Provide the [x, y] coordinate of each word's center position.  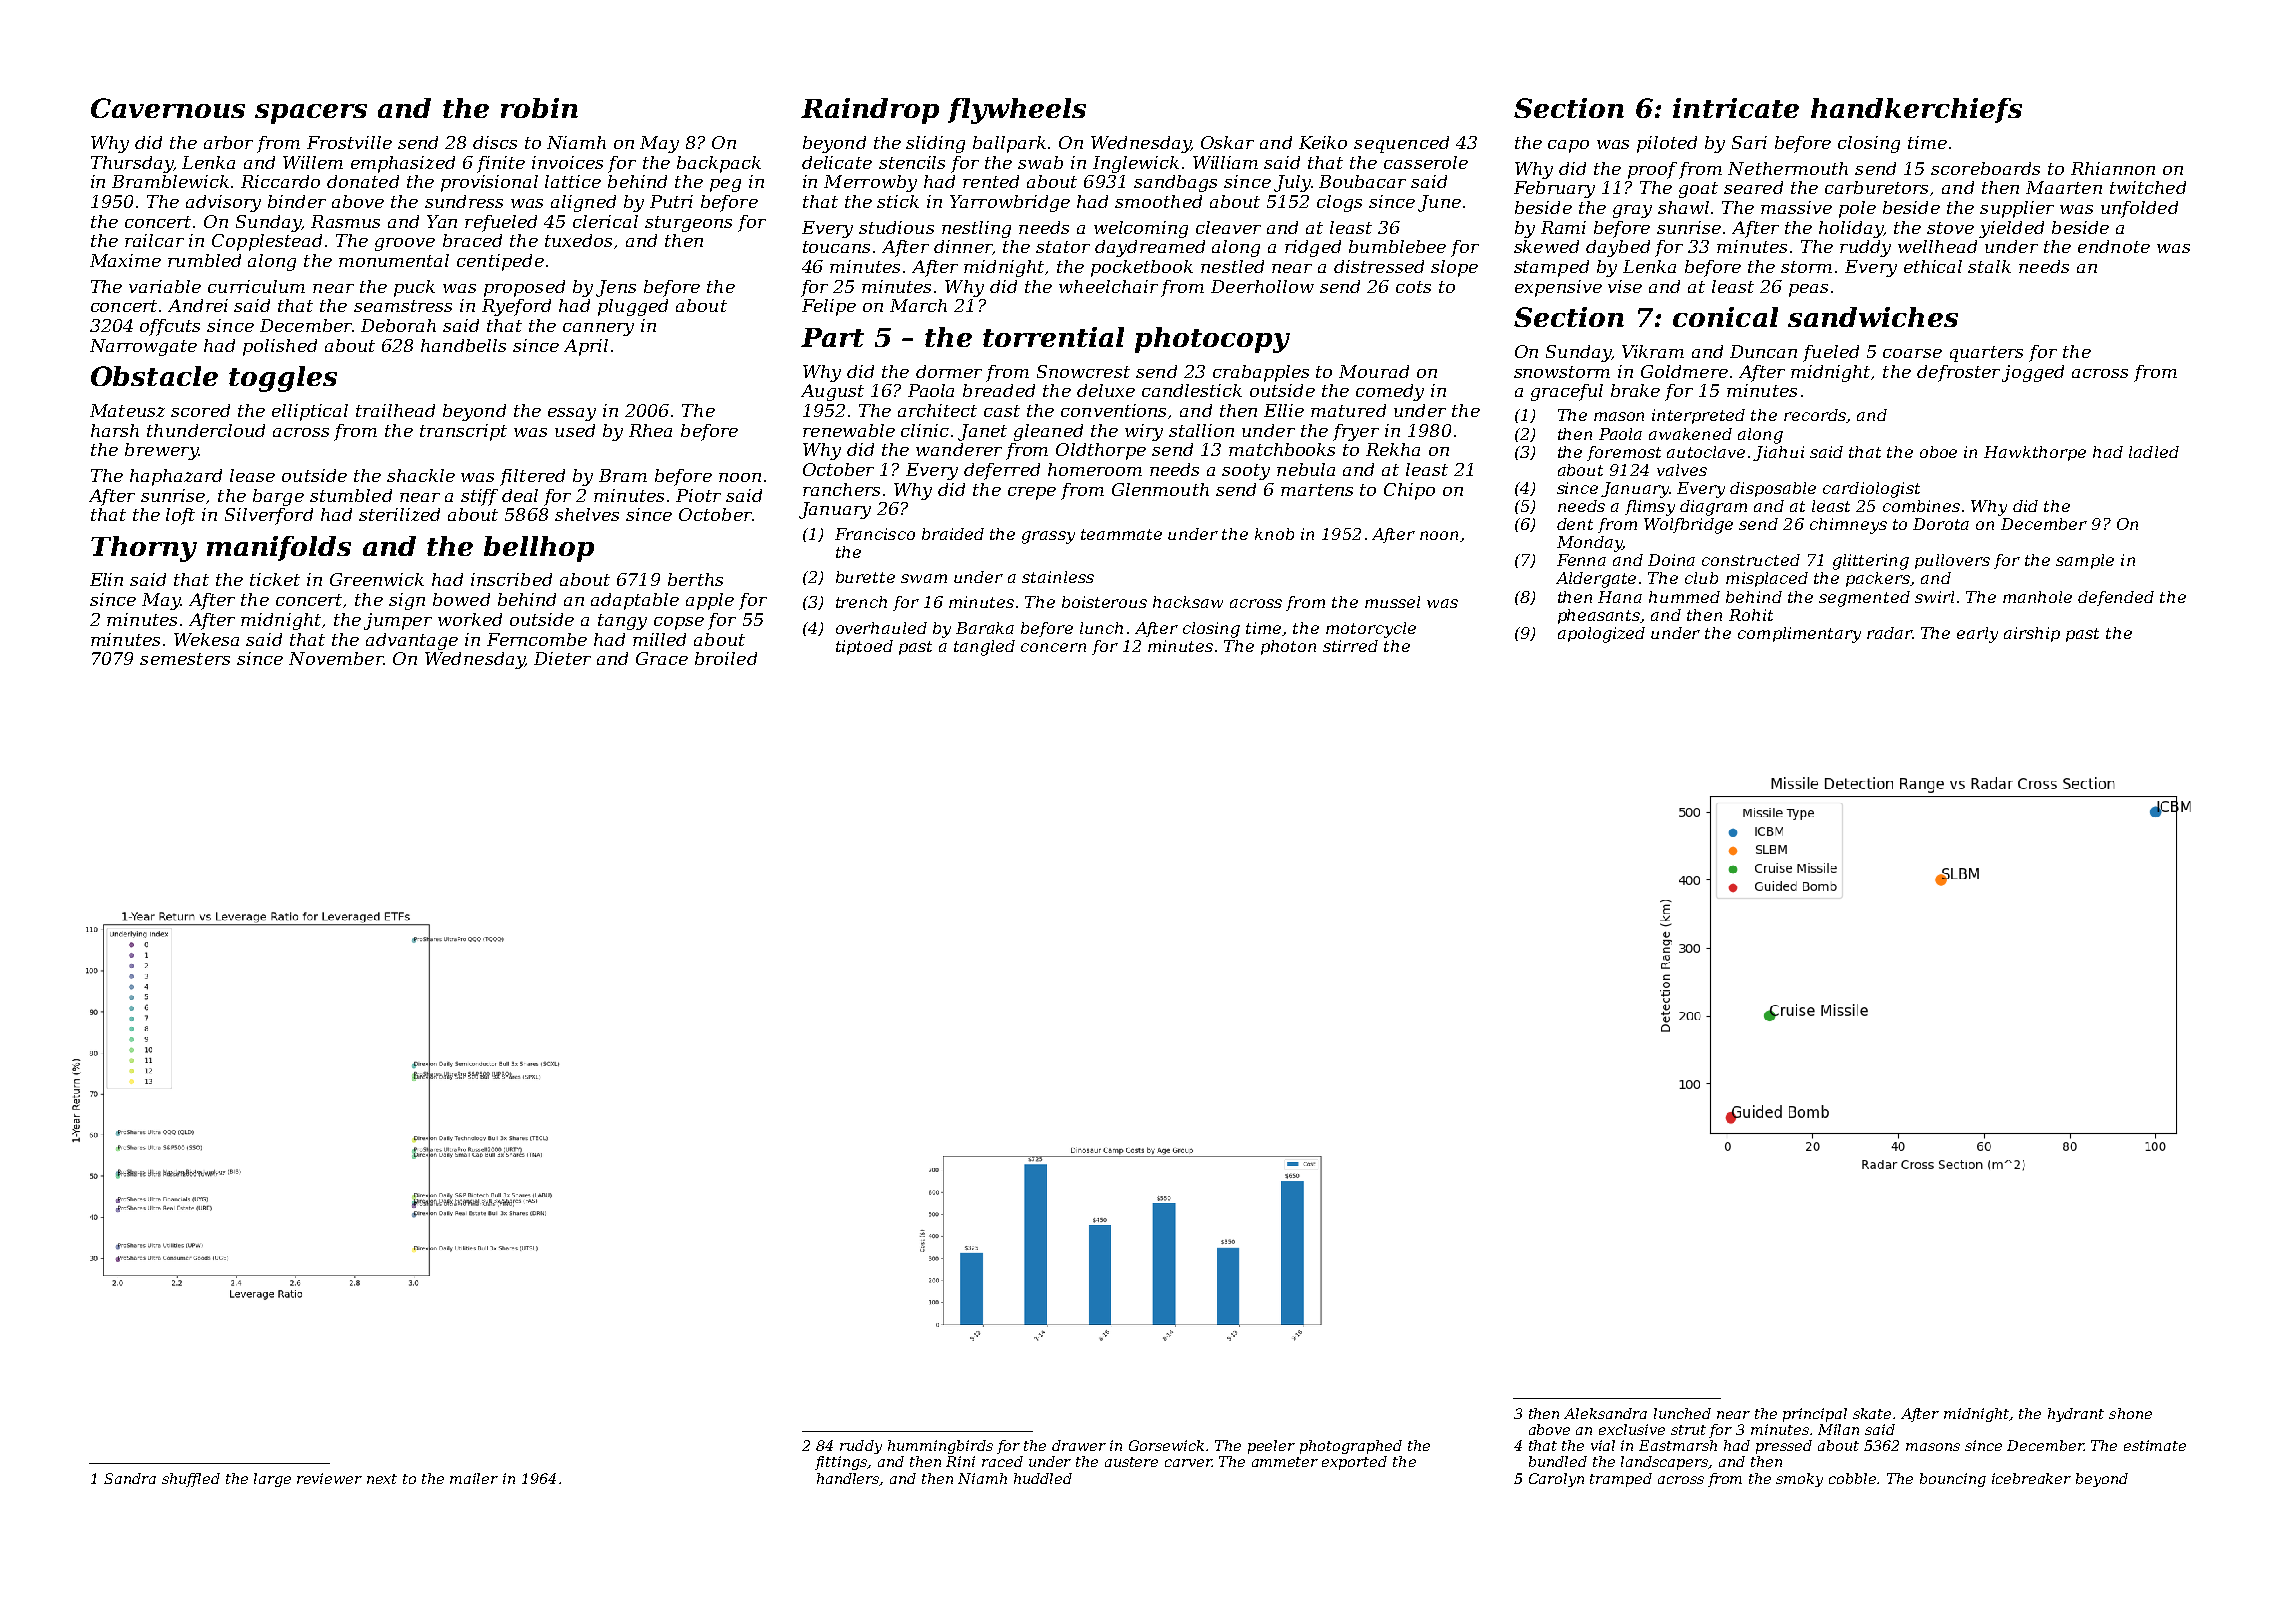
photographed [1351, 1447]
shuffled [191, 1480]
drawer [1079, 1445]
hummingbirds [940, 1447]
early [1977, 635]
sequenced [1401, 144]
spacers [311, 114]
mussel [1392, 602]
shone [2130, 1413]
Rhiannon [2113, 168]
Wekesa [206, 639]
